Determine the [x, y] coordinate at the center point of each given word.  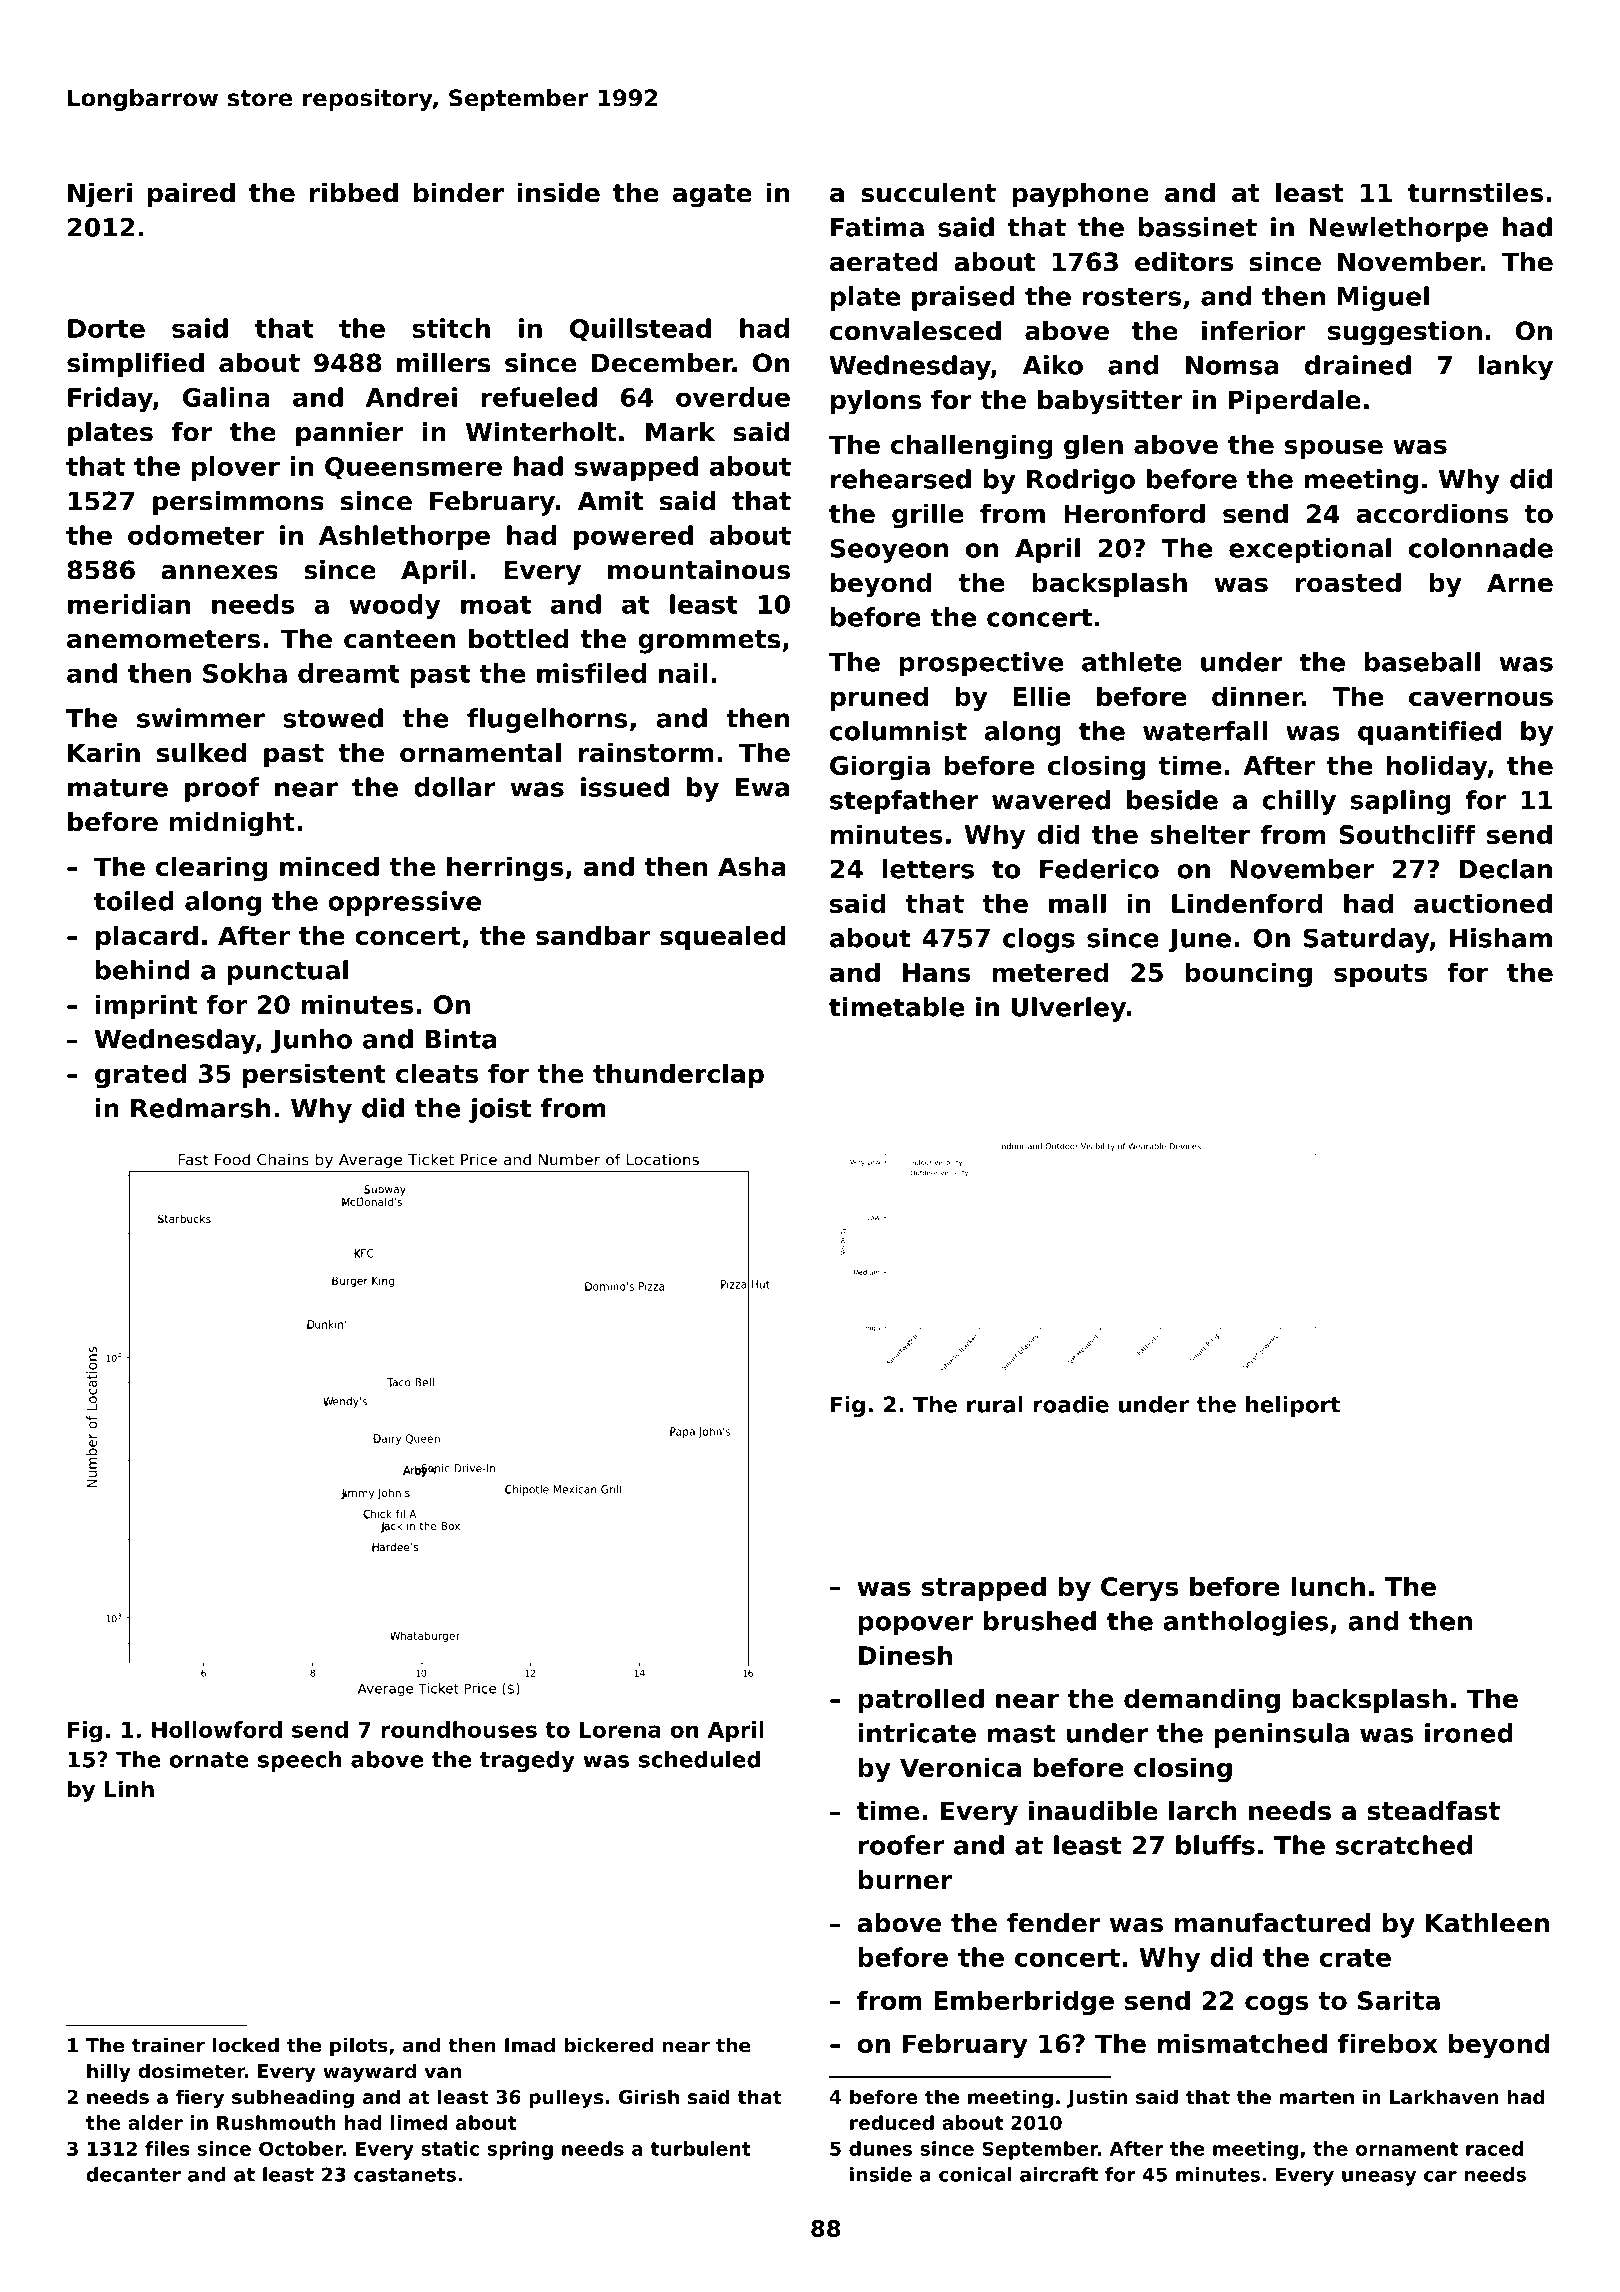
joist [500, 1110]
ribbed [354, 193]
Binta [461, 1039]
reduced [892, 2122]
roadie [1071, 1404]
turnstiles [1475, 193]
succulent [928, 193]
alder [155, 2122]
